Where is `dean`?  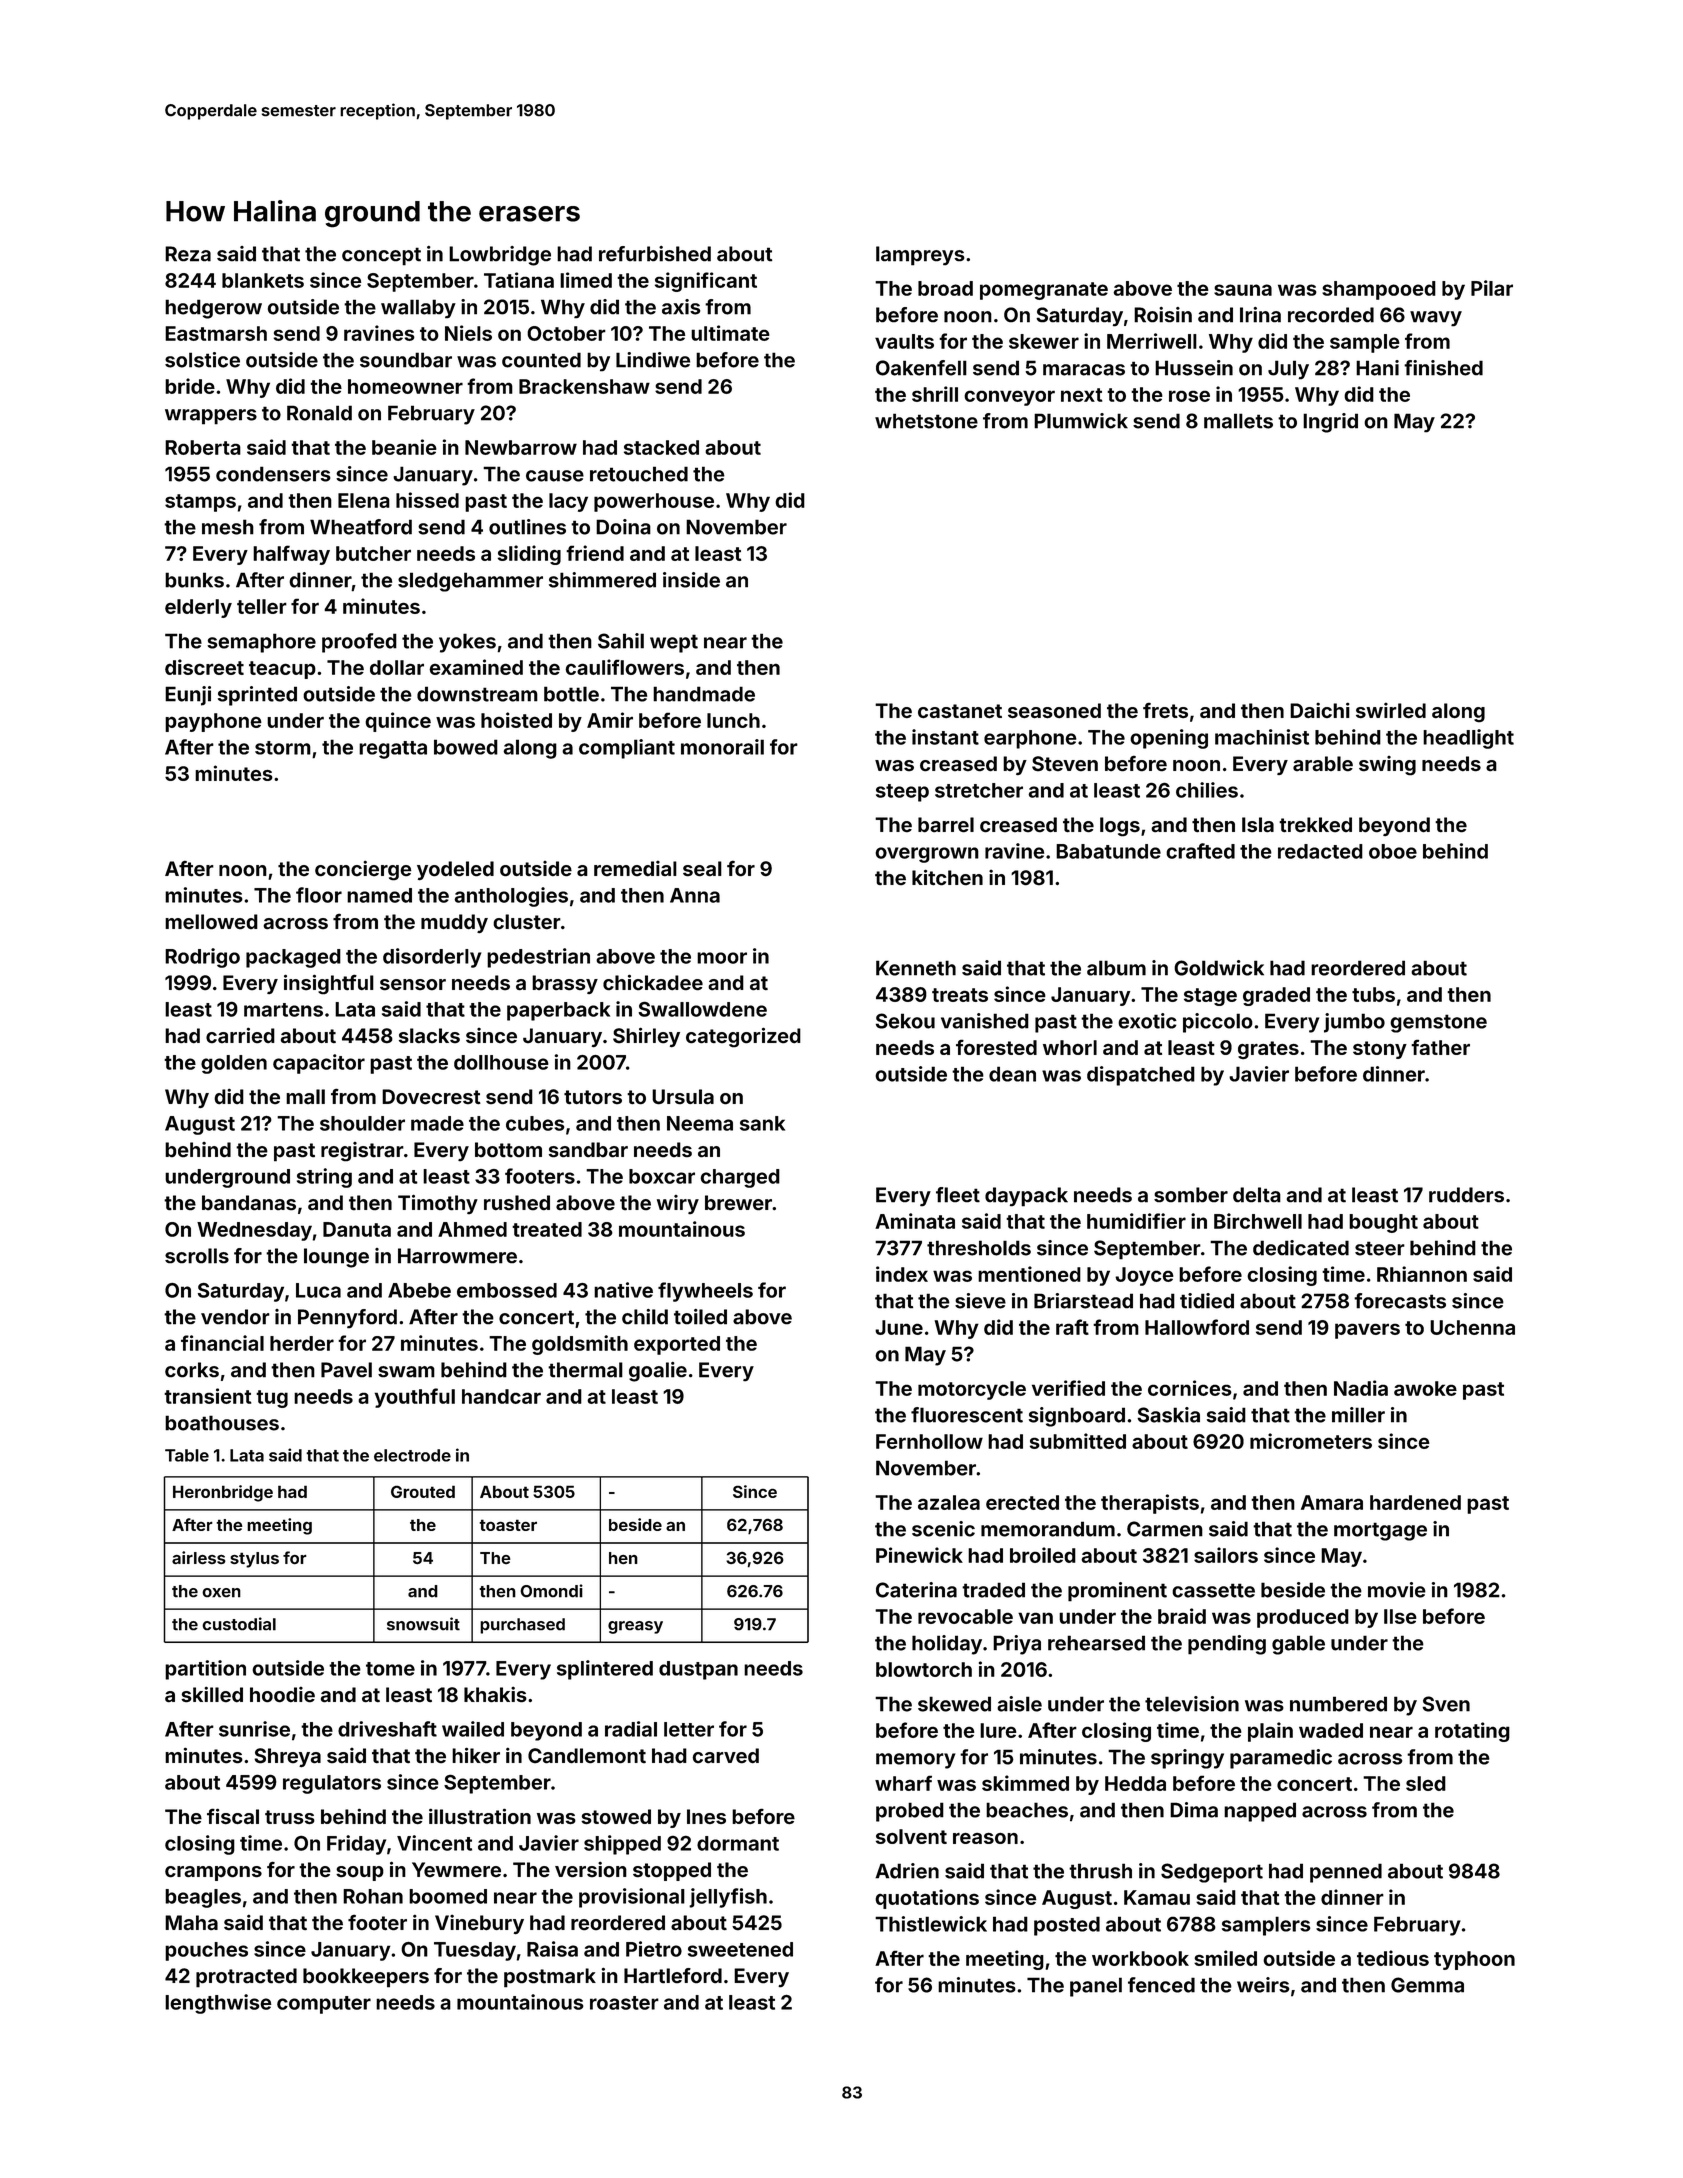
dean is located at coordinates (1012, 1074).
